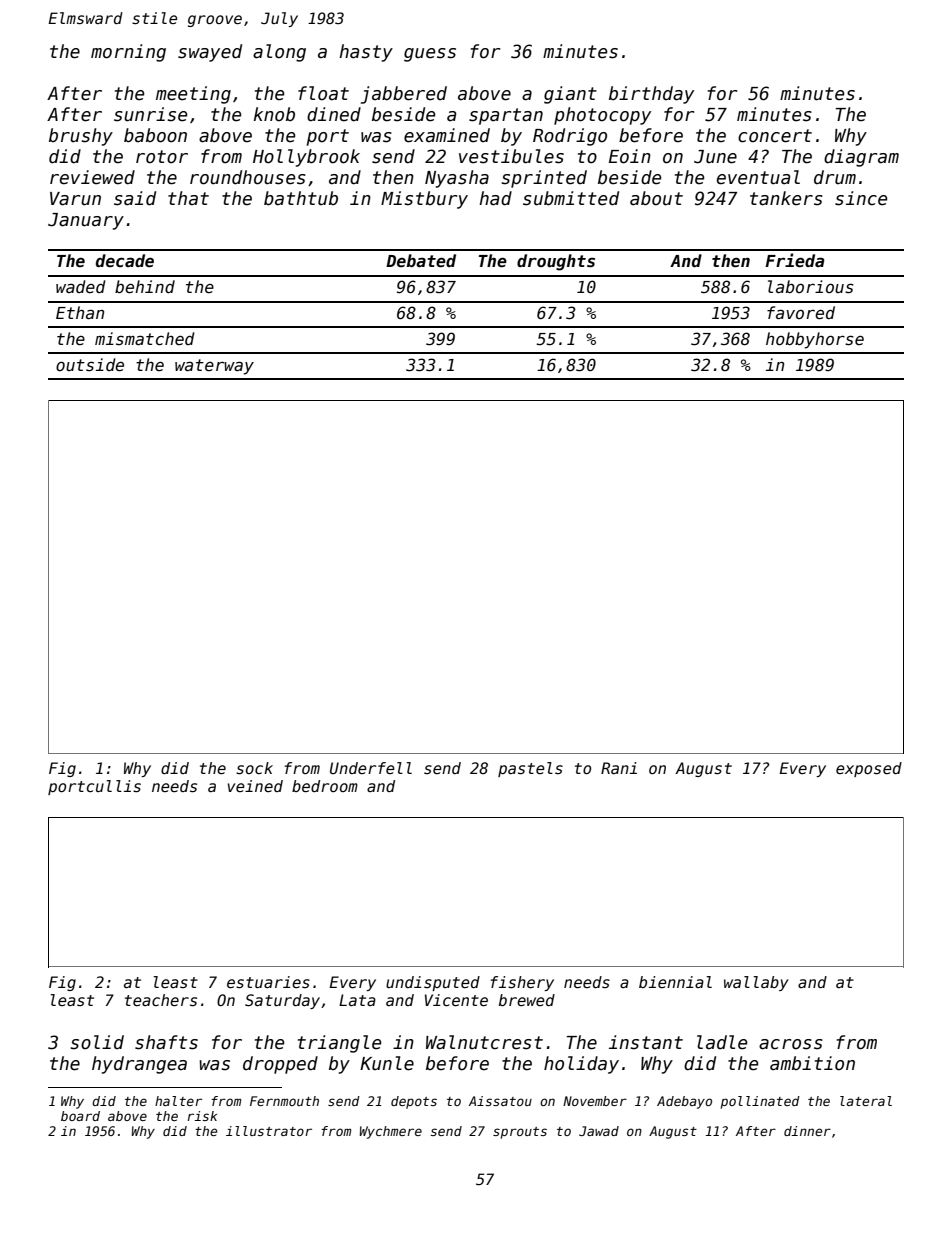 The width and height of the screenshot is (952, 1233). I want to click on along, so click(279, 53).
